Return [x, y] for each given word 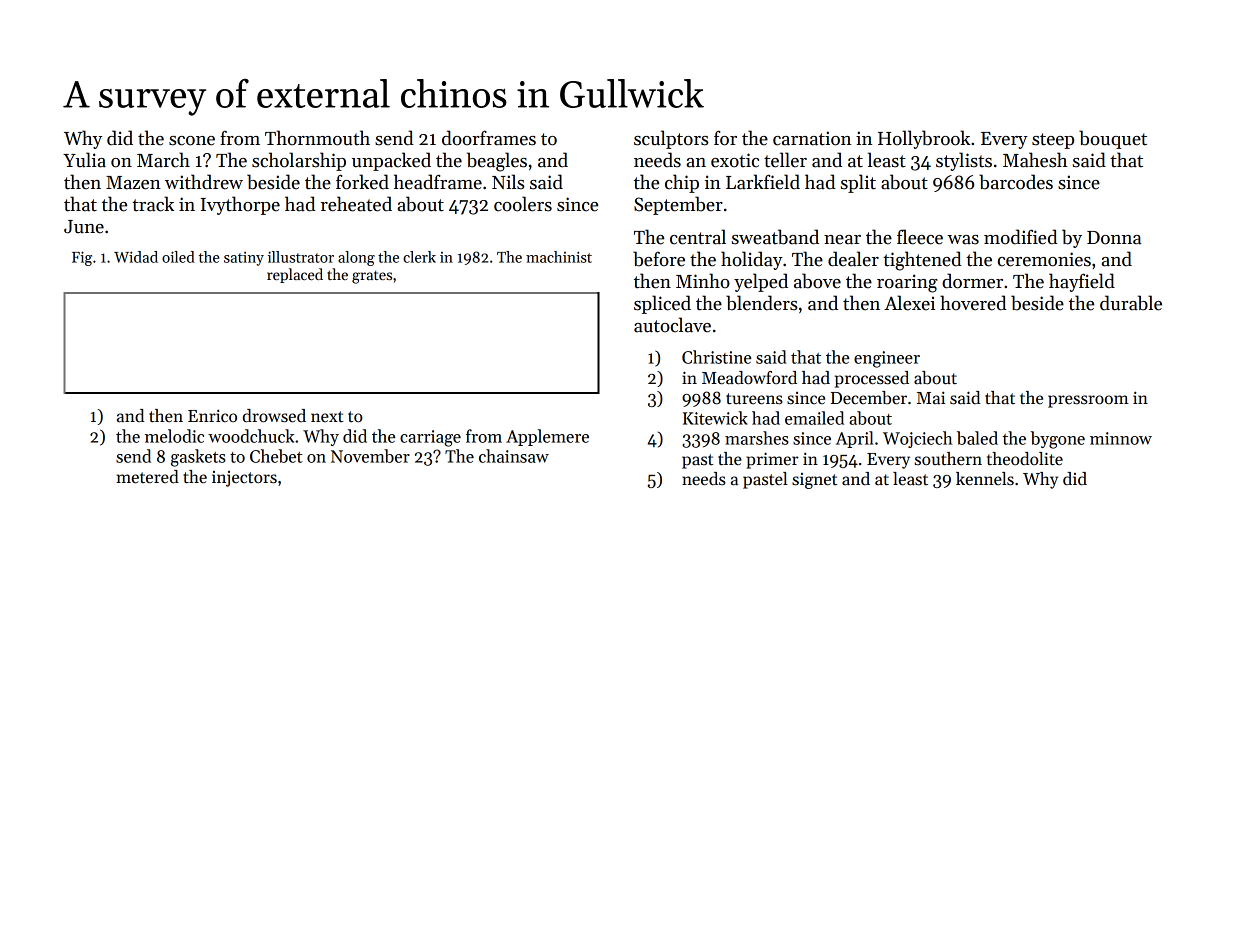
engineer [887, 359]
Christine [716, 357]
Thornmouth [317, 138]
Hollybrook [924, 139]
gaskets [198, 458]
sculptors [671, 139]
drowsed [274, 416]
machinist [559, 257]
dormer [972, 281]
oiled [178, 257]
